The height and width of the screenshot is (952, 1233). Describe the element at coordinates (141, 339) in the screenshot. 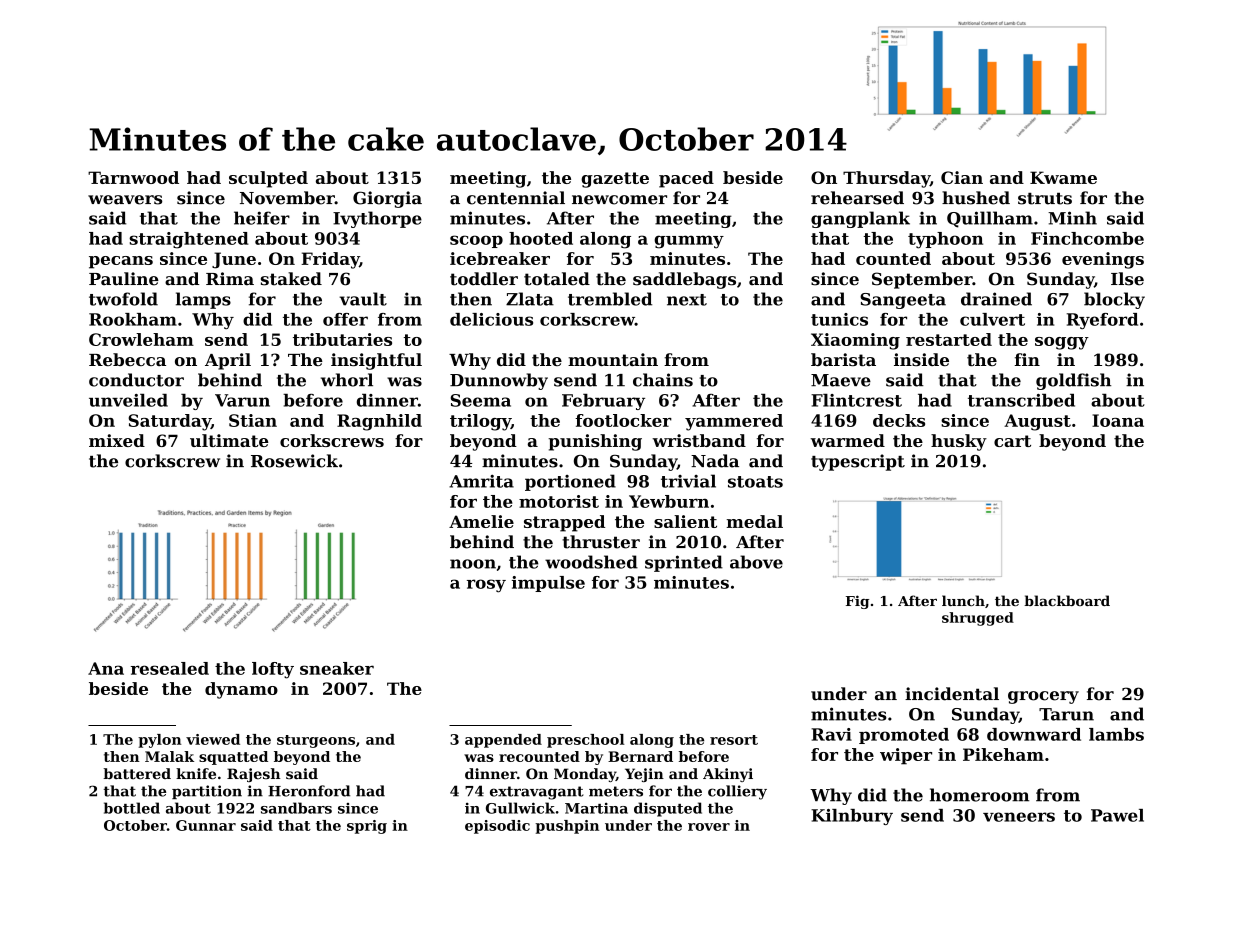

I see `Crowleham` at that location.
